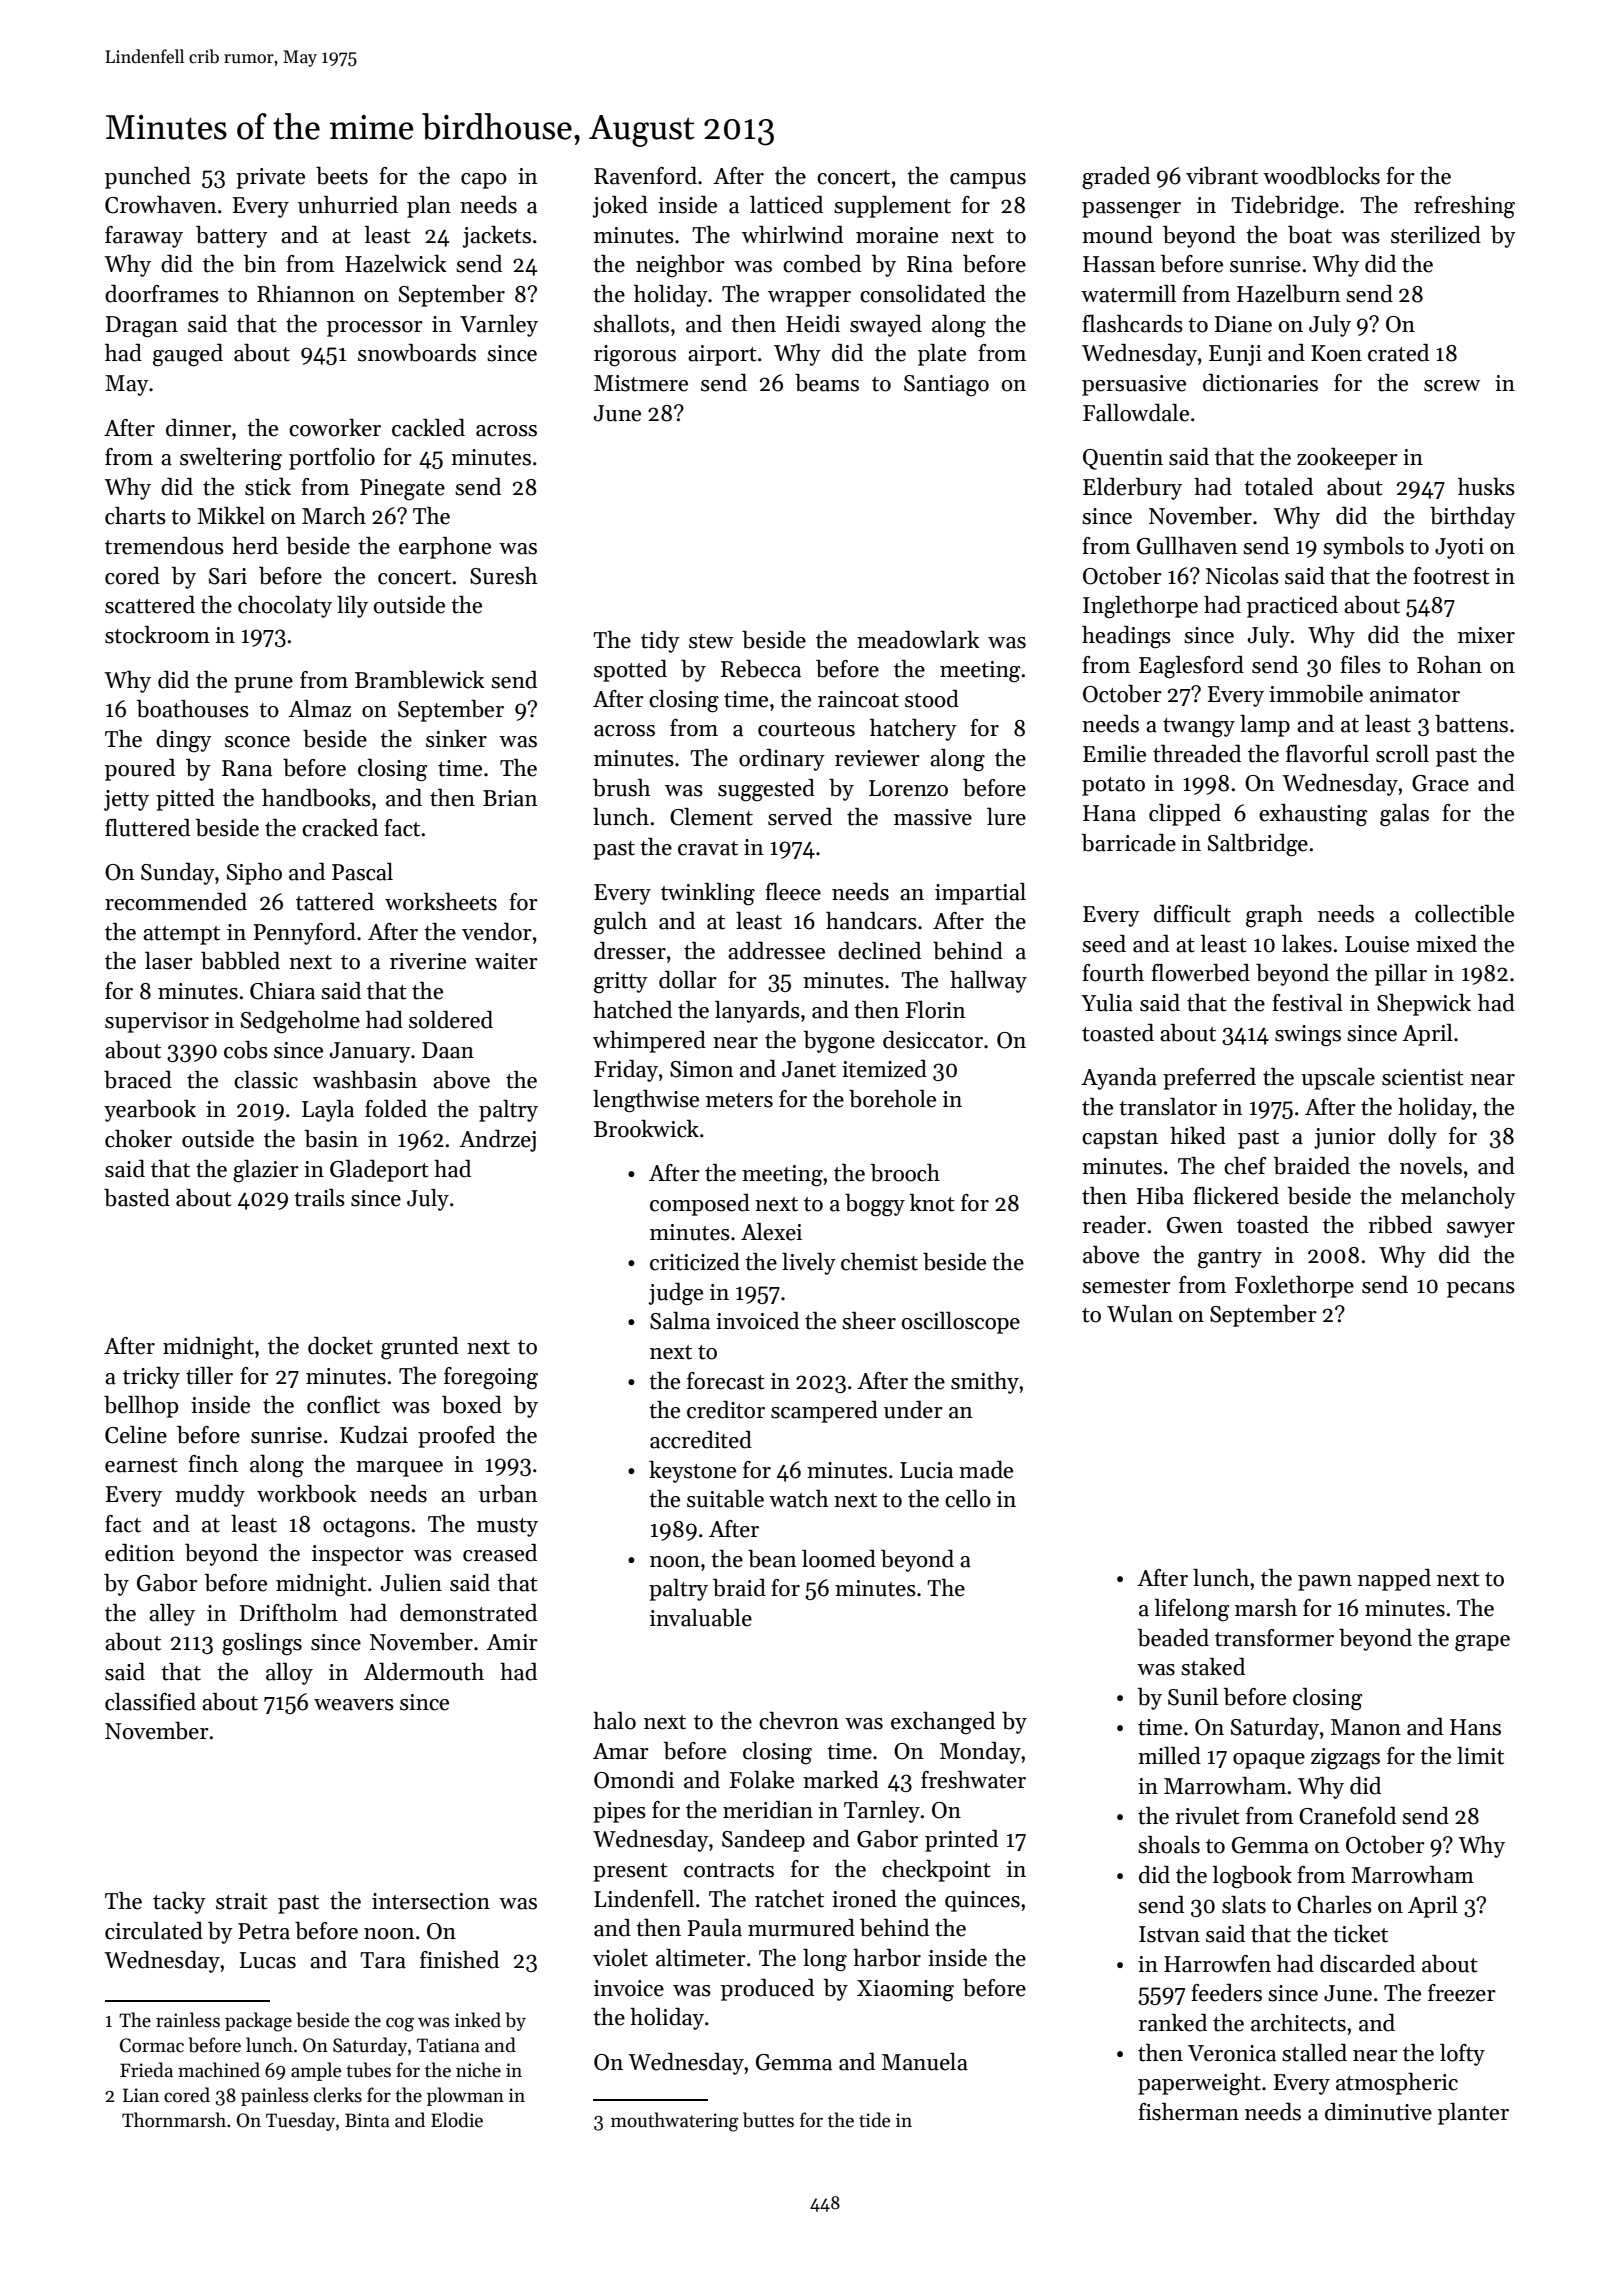  Describe the element at coordinates (140, 770) in the document. I see `poured` at that location.
